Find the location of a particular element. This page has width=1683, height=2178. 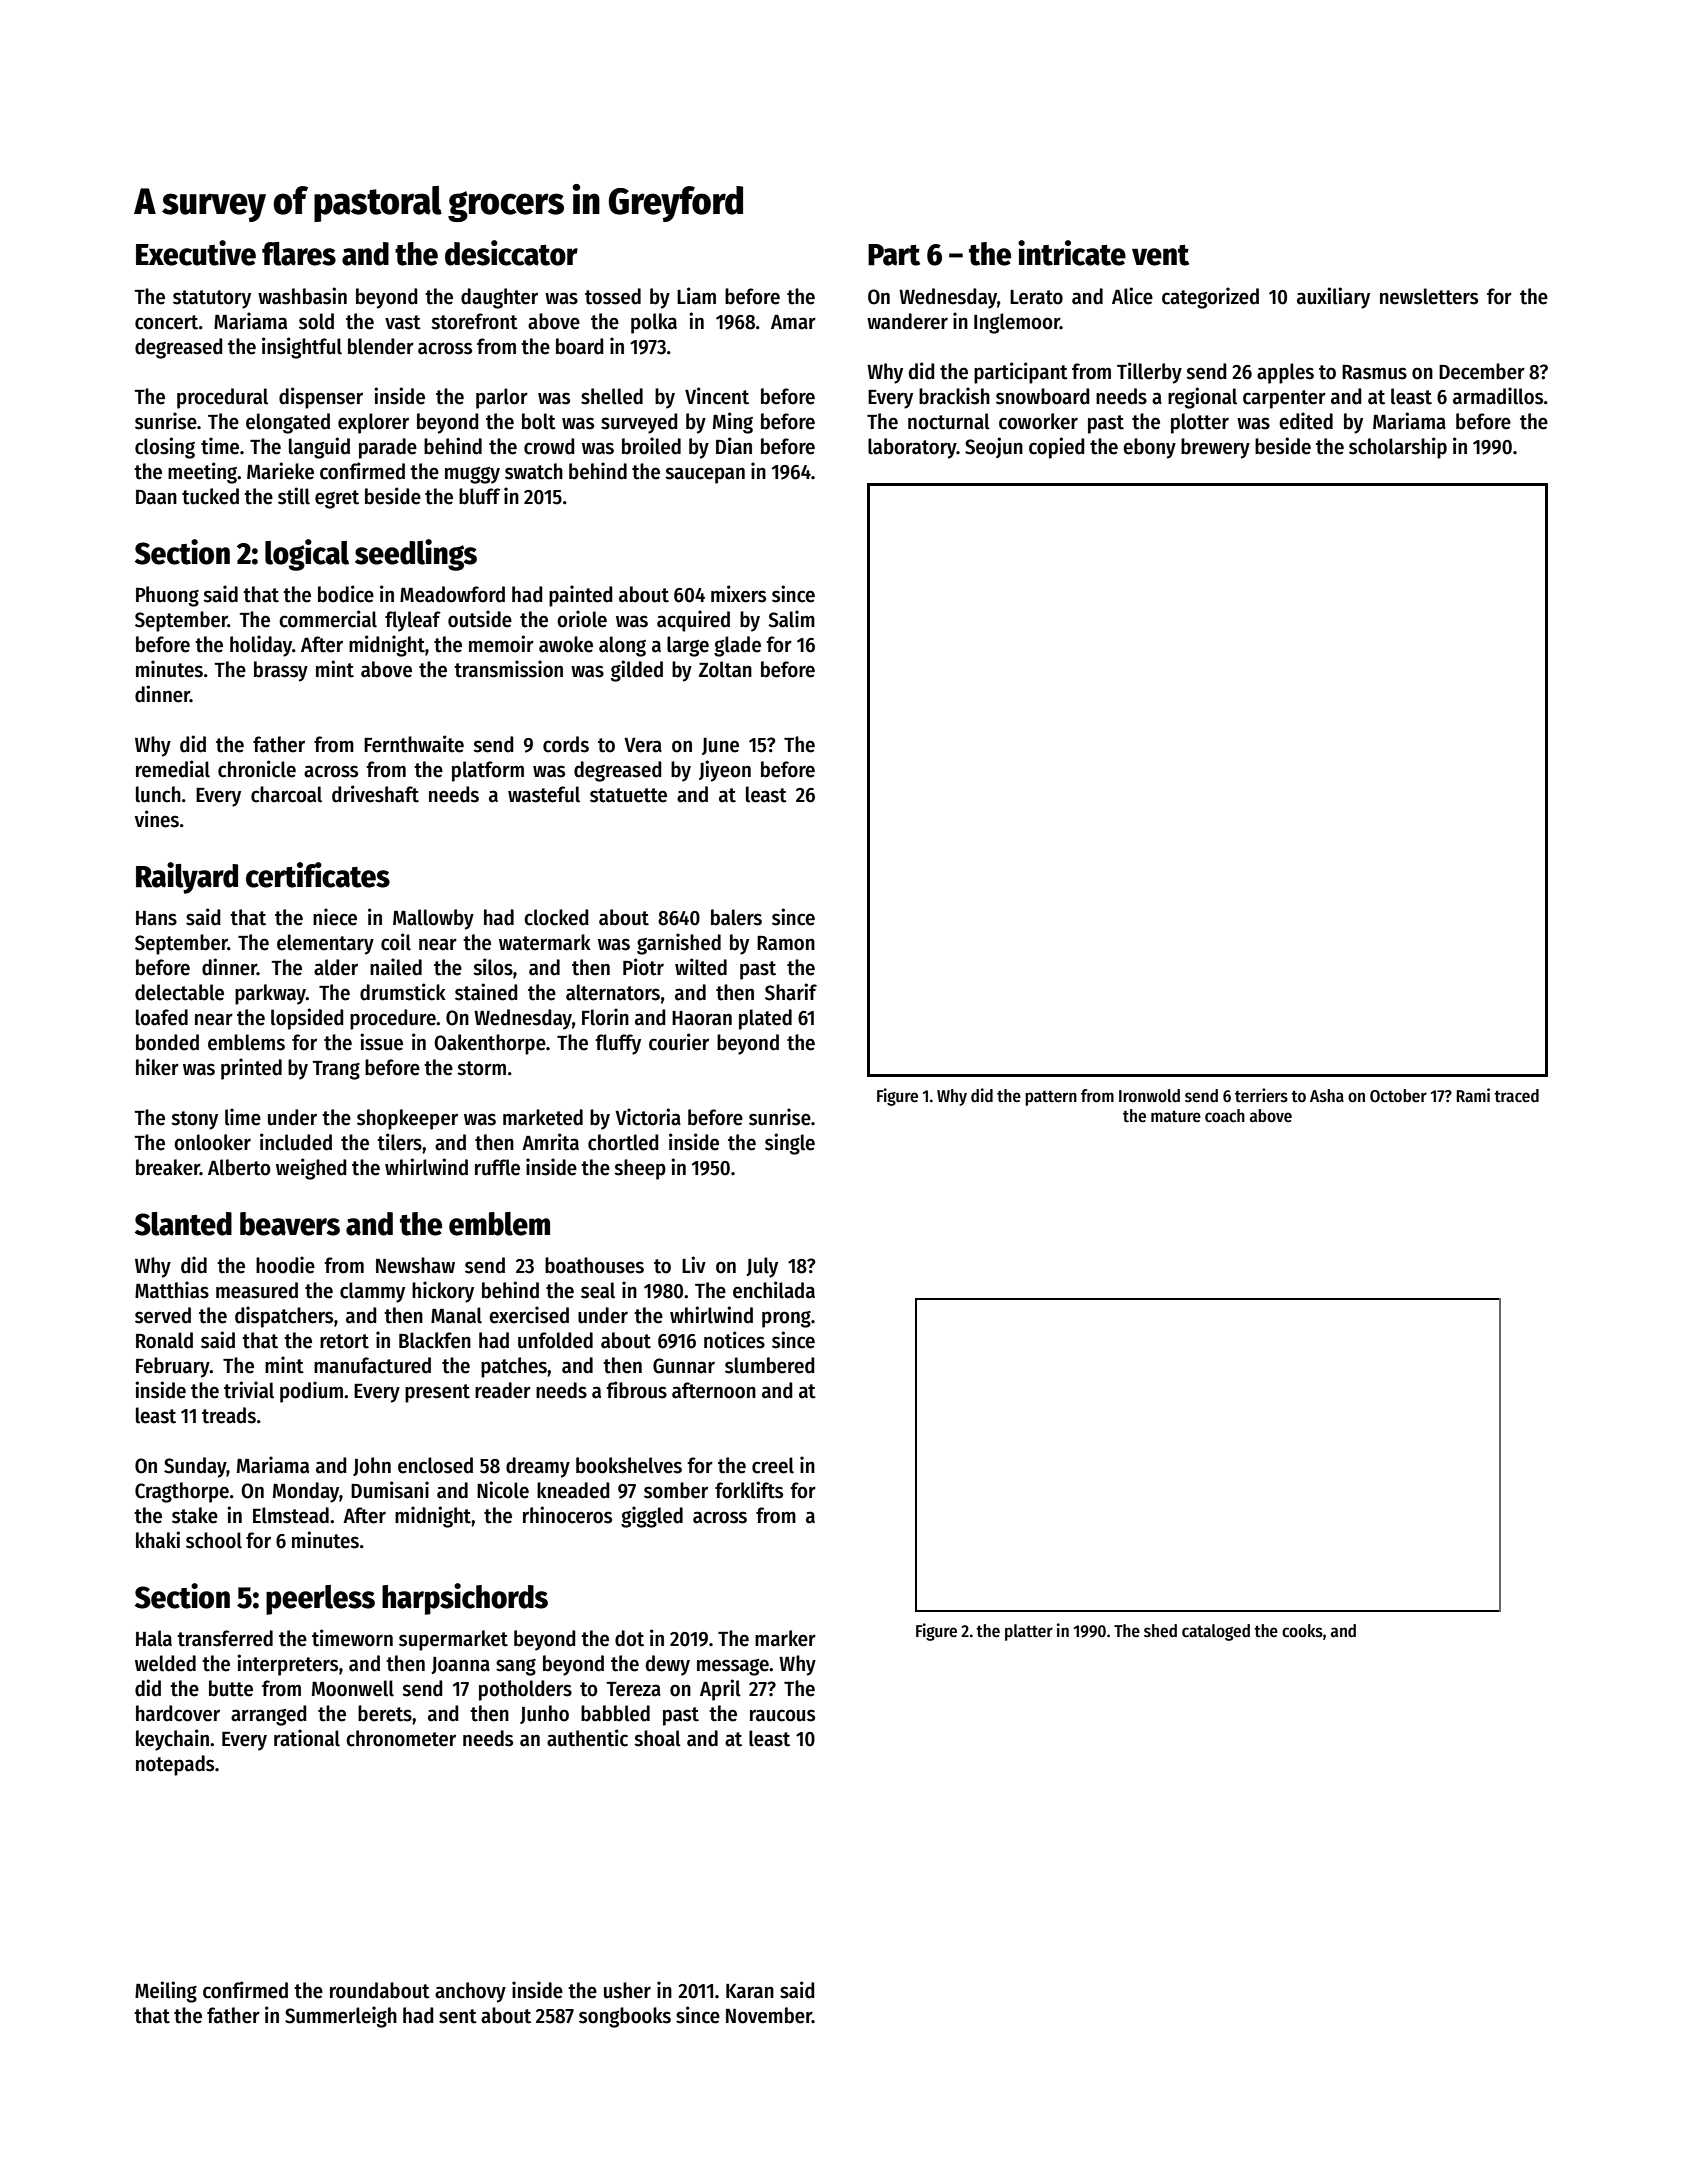

creel is located at coordinates (773, 1465).
